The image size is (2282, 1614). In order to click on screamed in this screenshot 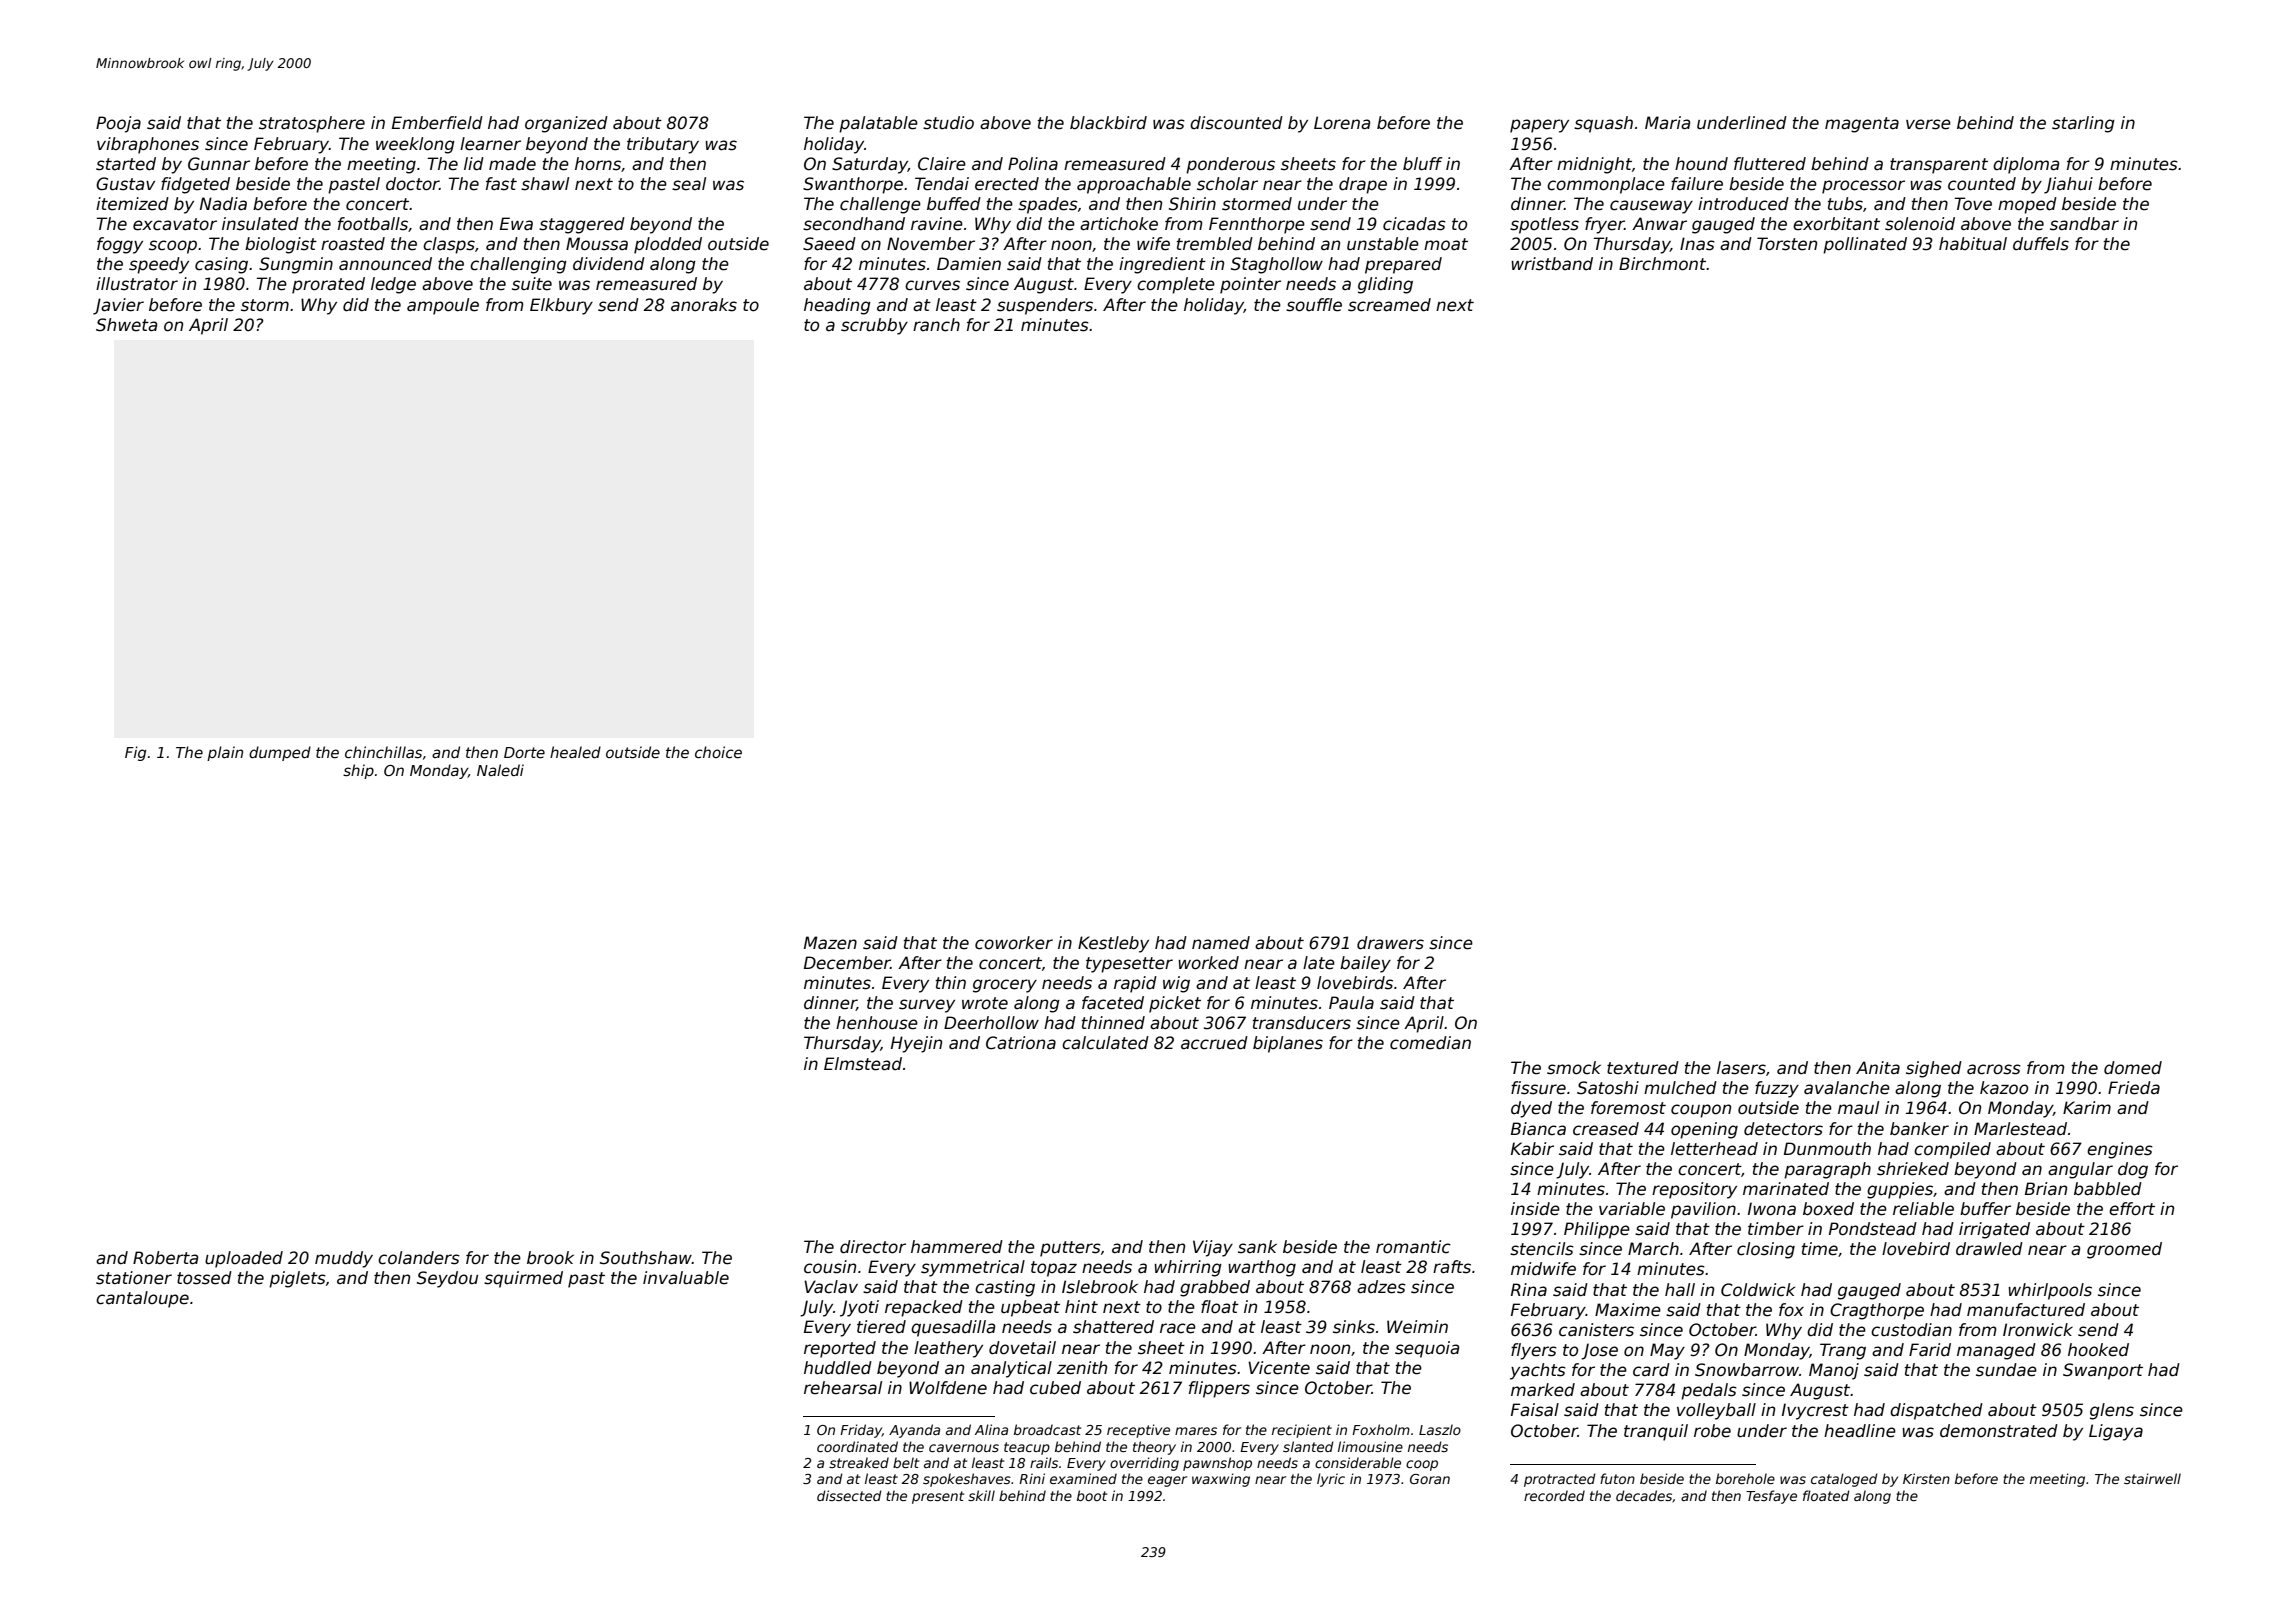, I will do `click(1389, 305)`.
